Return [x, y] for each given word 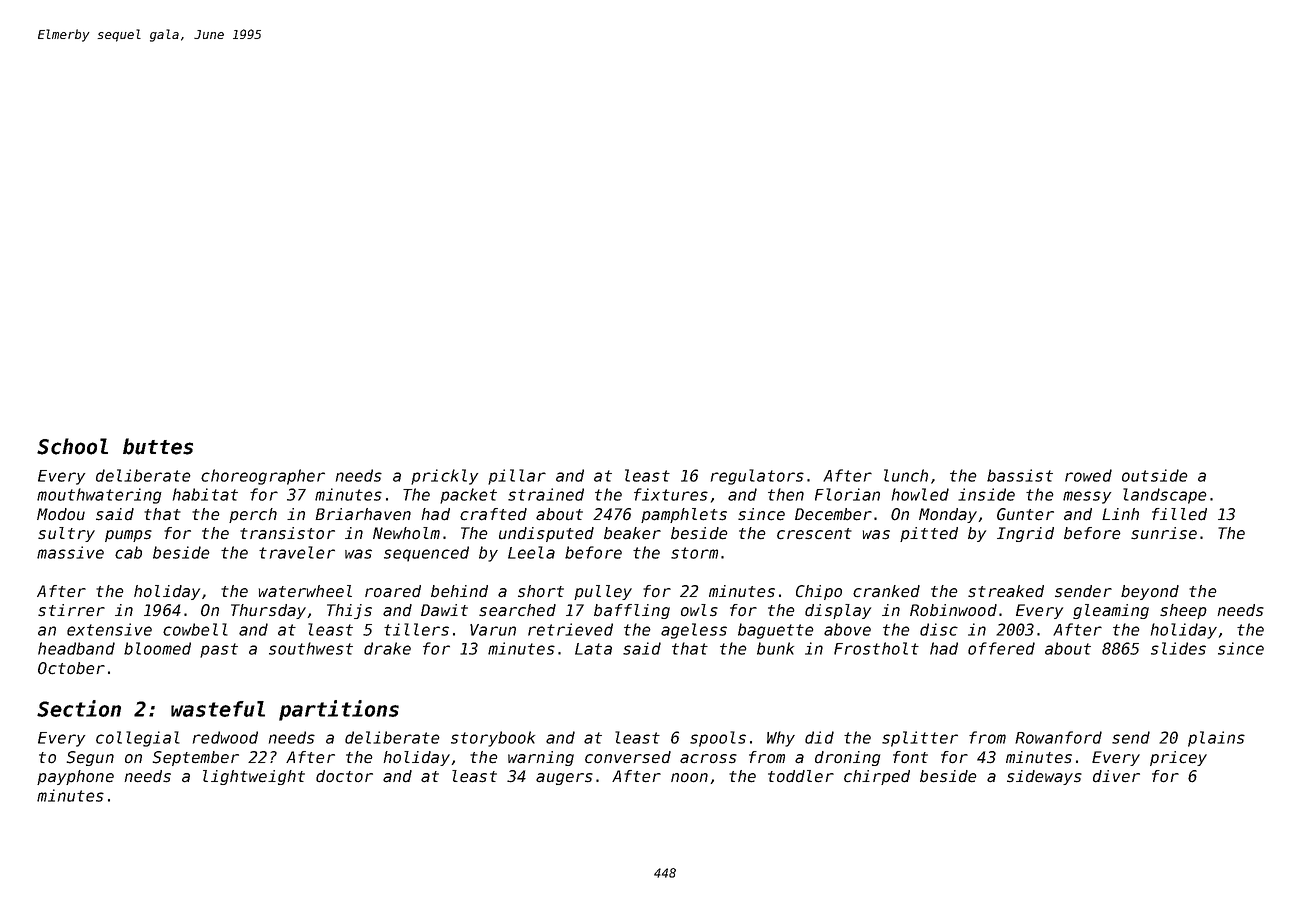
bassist [1020, 475]
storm [694, 553]
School [72, 446]
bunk [775, 648]
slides [1178, 648]
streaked [1006, 591]
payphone [75, 777]
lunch [906, 475]
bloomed [157, 648]
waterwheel [305, 591]
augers [564, 779]
